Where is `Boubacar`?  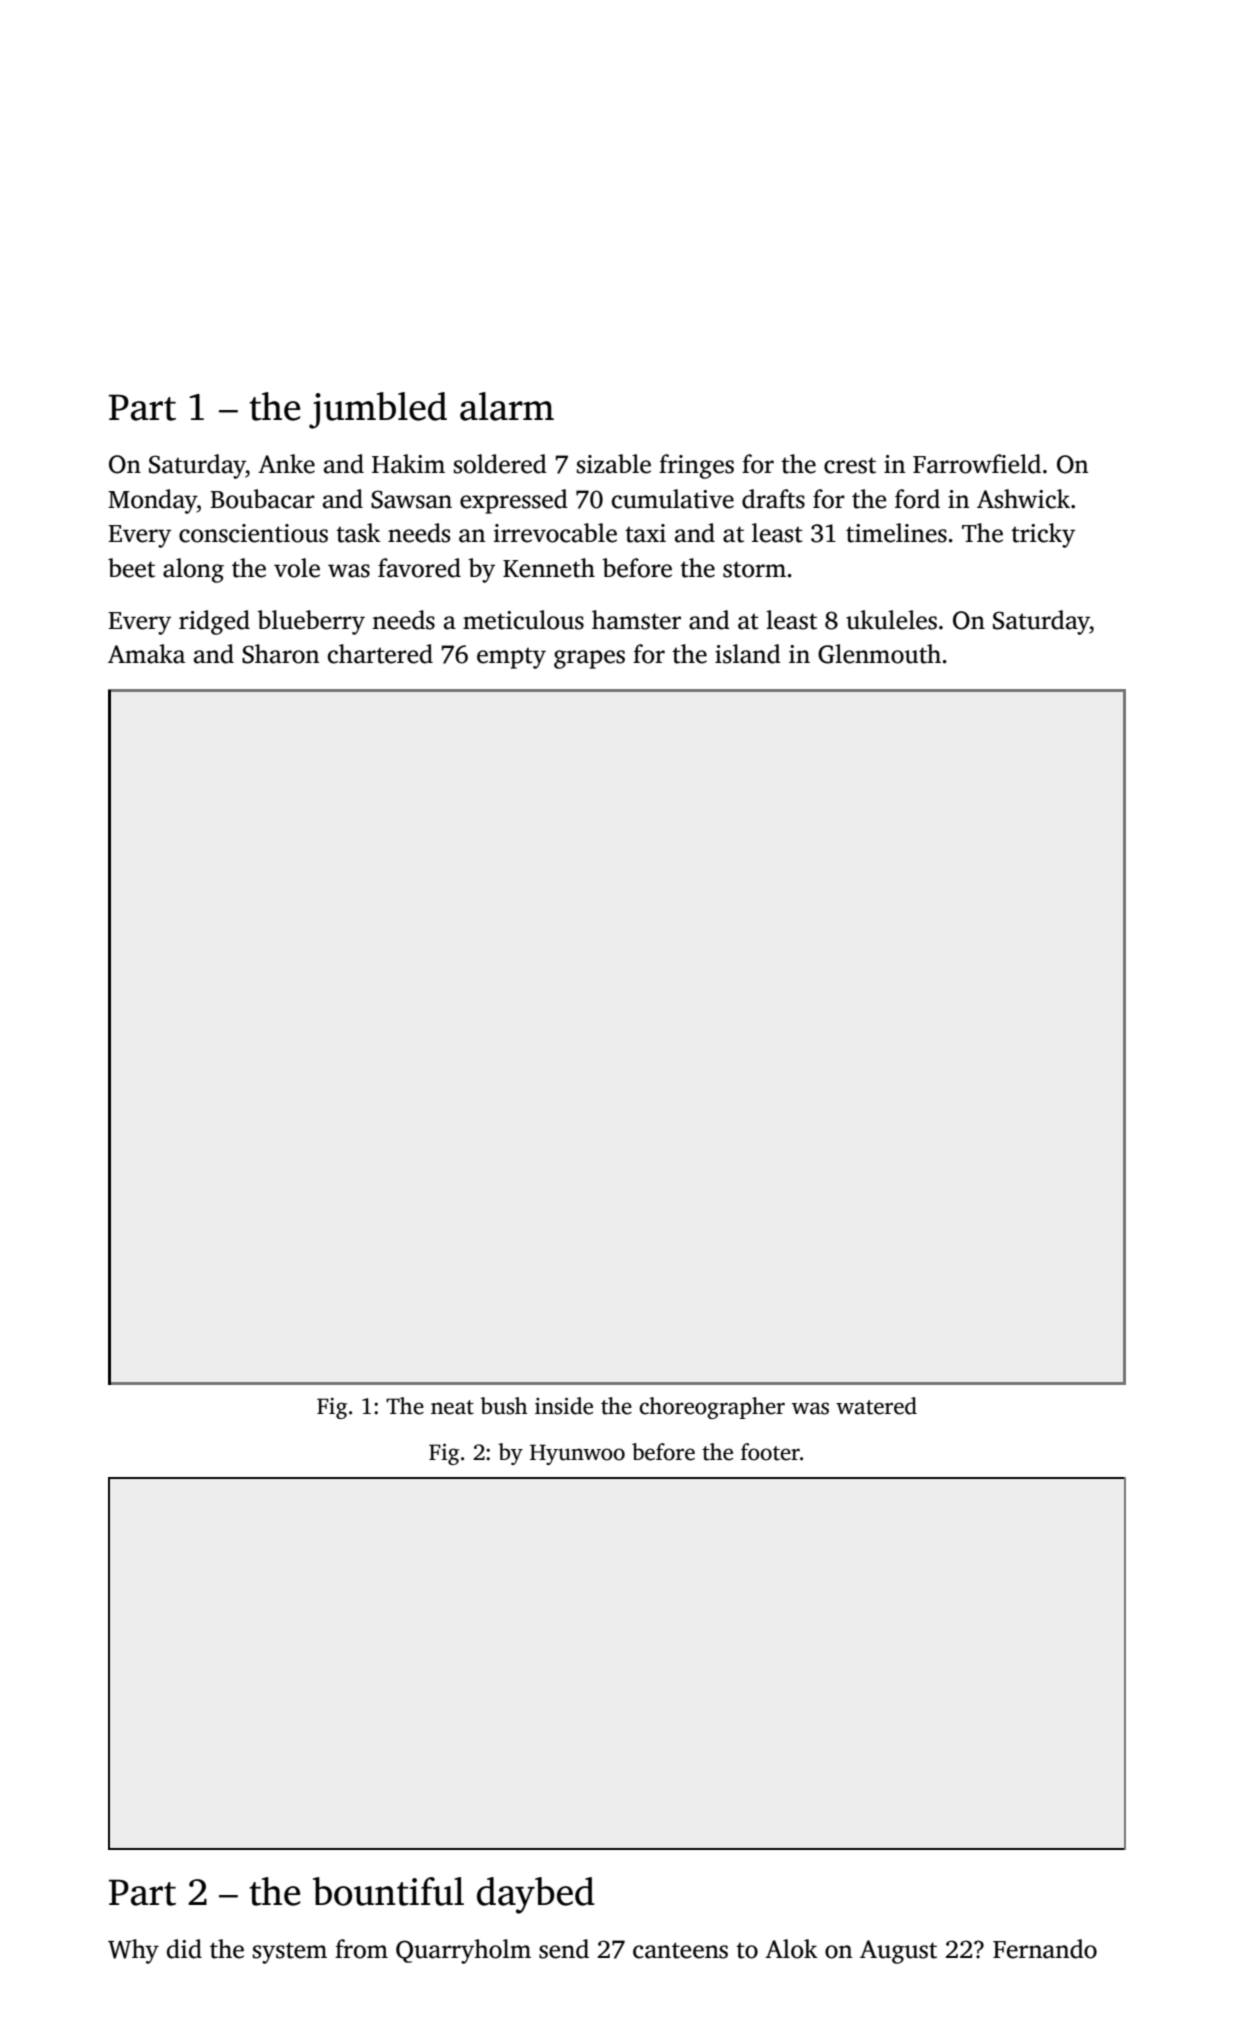 Boubacar is located at coordinates (262, 499).
